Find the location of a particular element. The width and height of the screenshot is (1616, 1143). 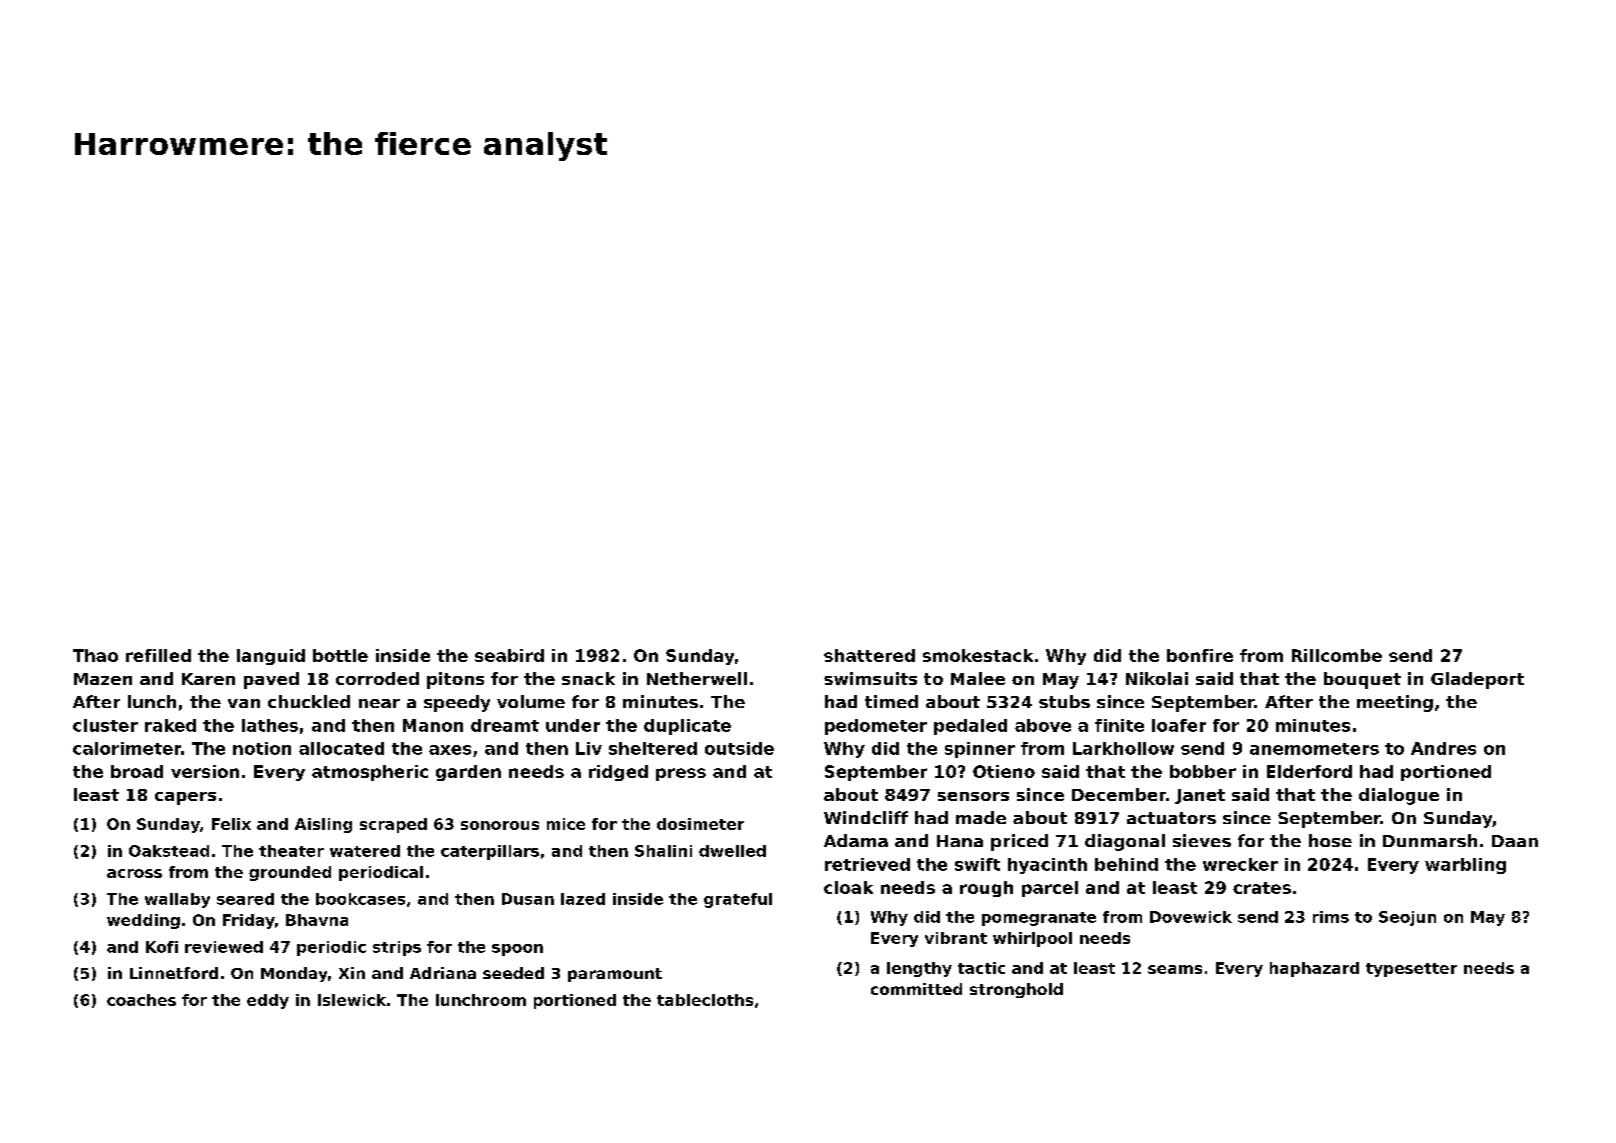

eddy is located at coordinates (268, 1001).
